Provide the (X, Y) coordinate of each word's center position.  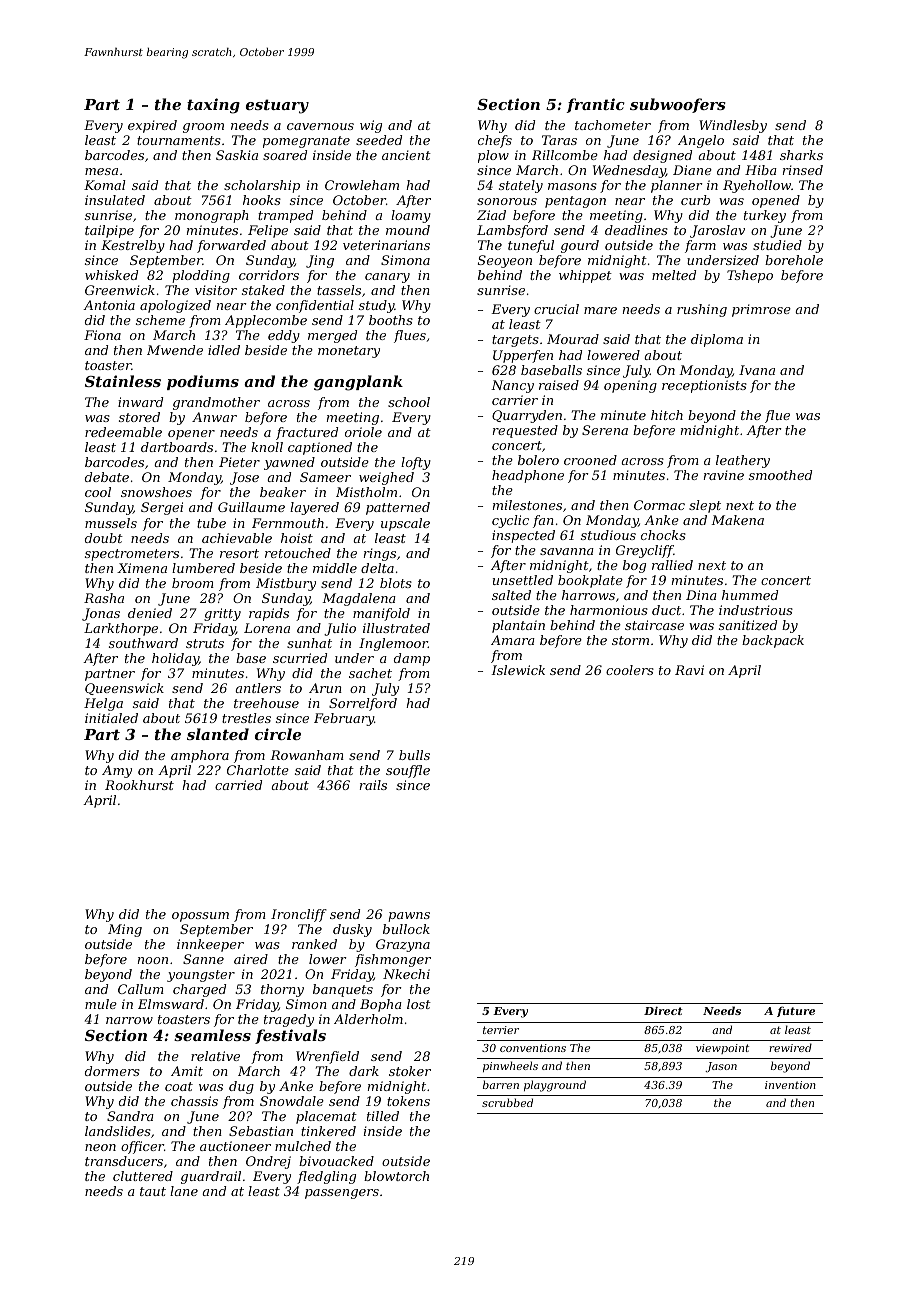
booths (391, 320)
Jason (721, 1067)
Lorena (267, 628)
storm (630, 640)
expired (152, 126)
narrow (129, 1020)
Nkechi (406, 974)
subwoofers (678, 105)
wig (371, 126)
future (796, 1011)
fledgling (326, 1177)
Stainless (123, 381)
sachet (370, 673)
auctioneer (235, 1146)
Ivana (757, 370)
